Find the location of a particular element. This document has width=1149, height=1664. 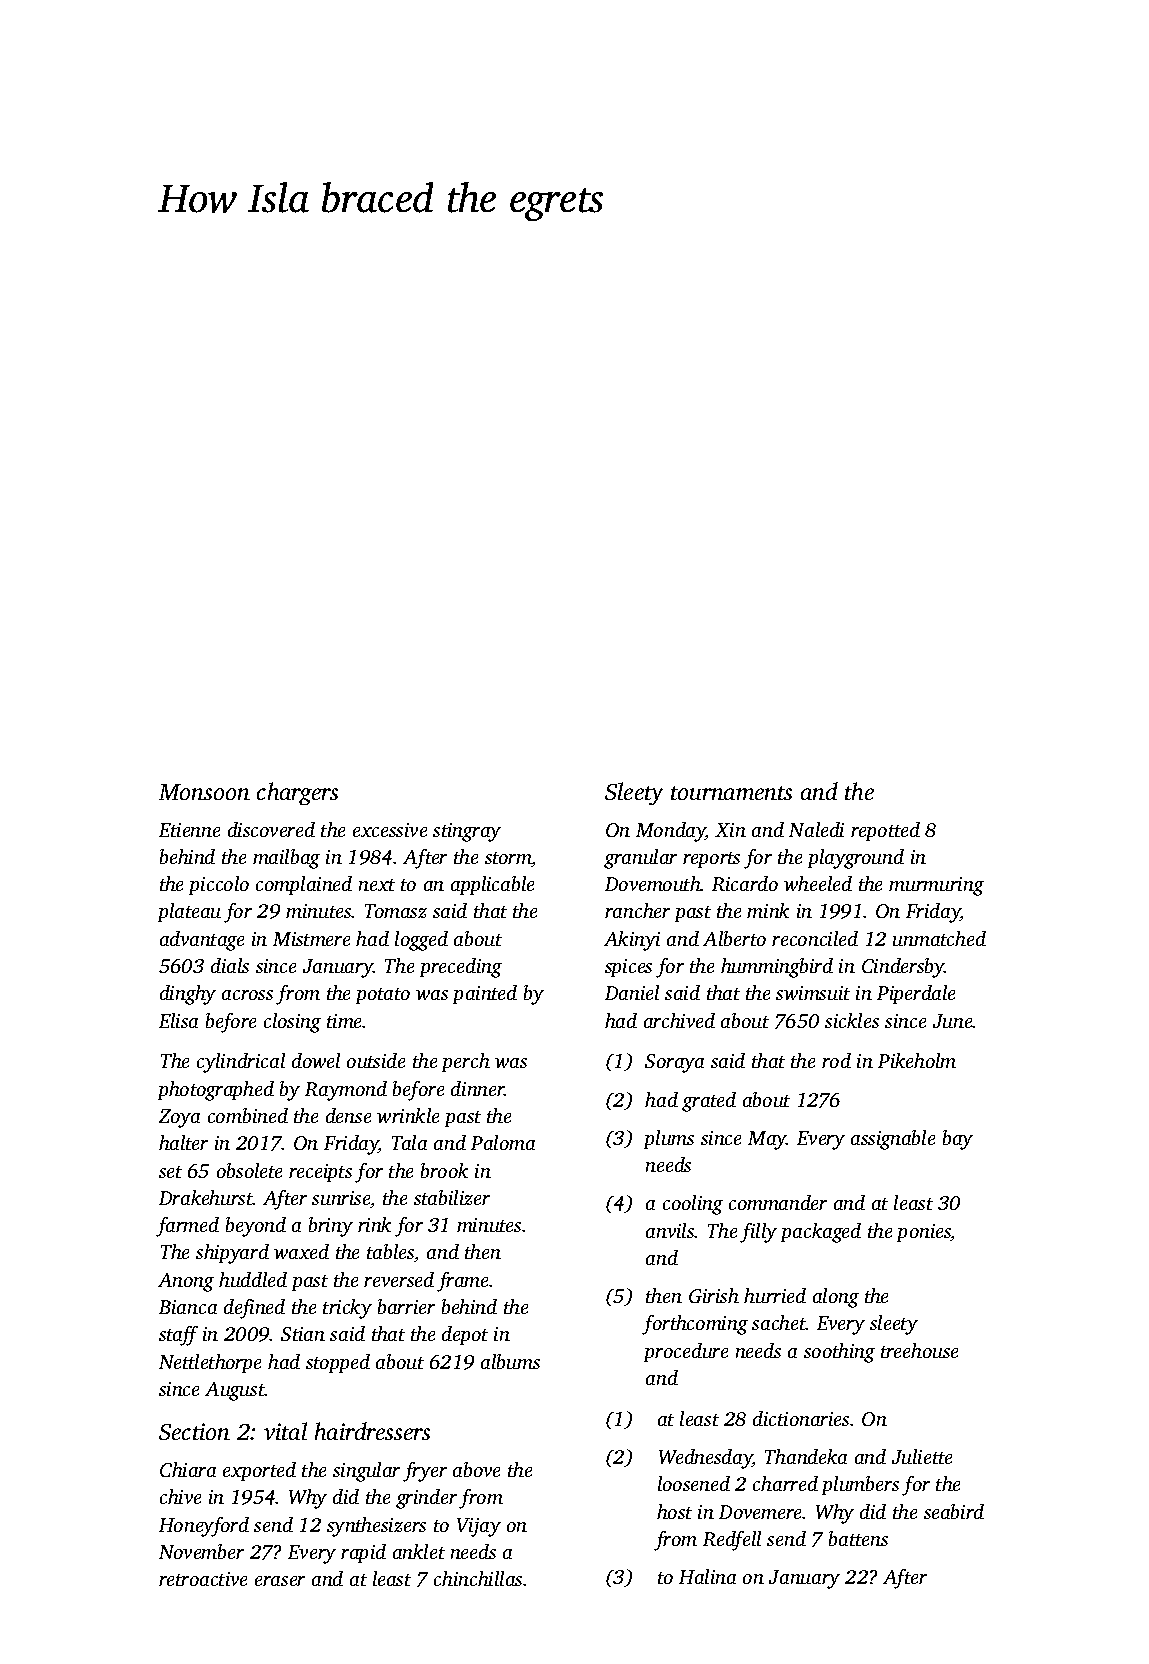

murmuring is located at coordinates (936, 886).
